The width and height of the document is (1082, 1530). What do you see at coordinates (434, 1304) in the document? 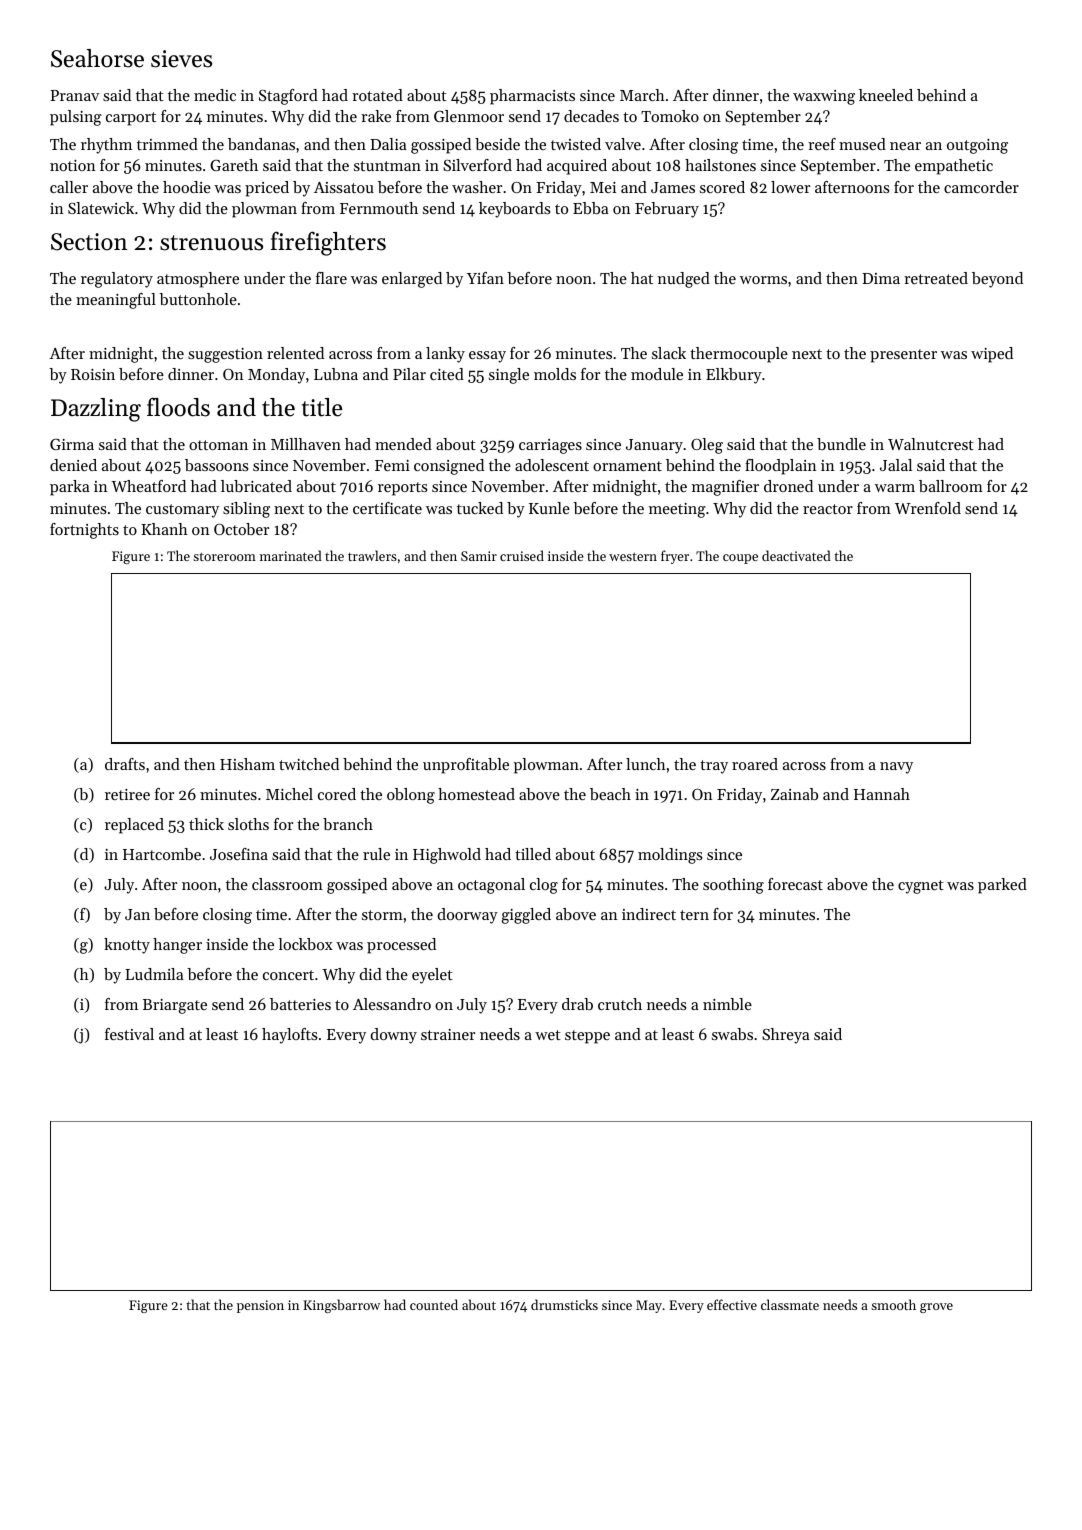
I see `counted` at bounding box center [434, 1304].
